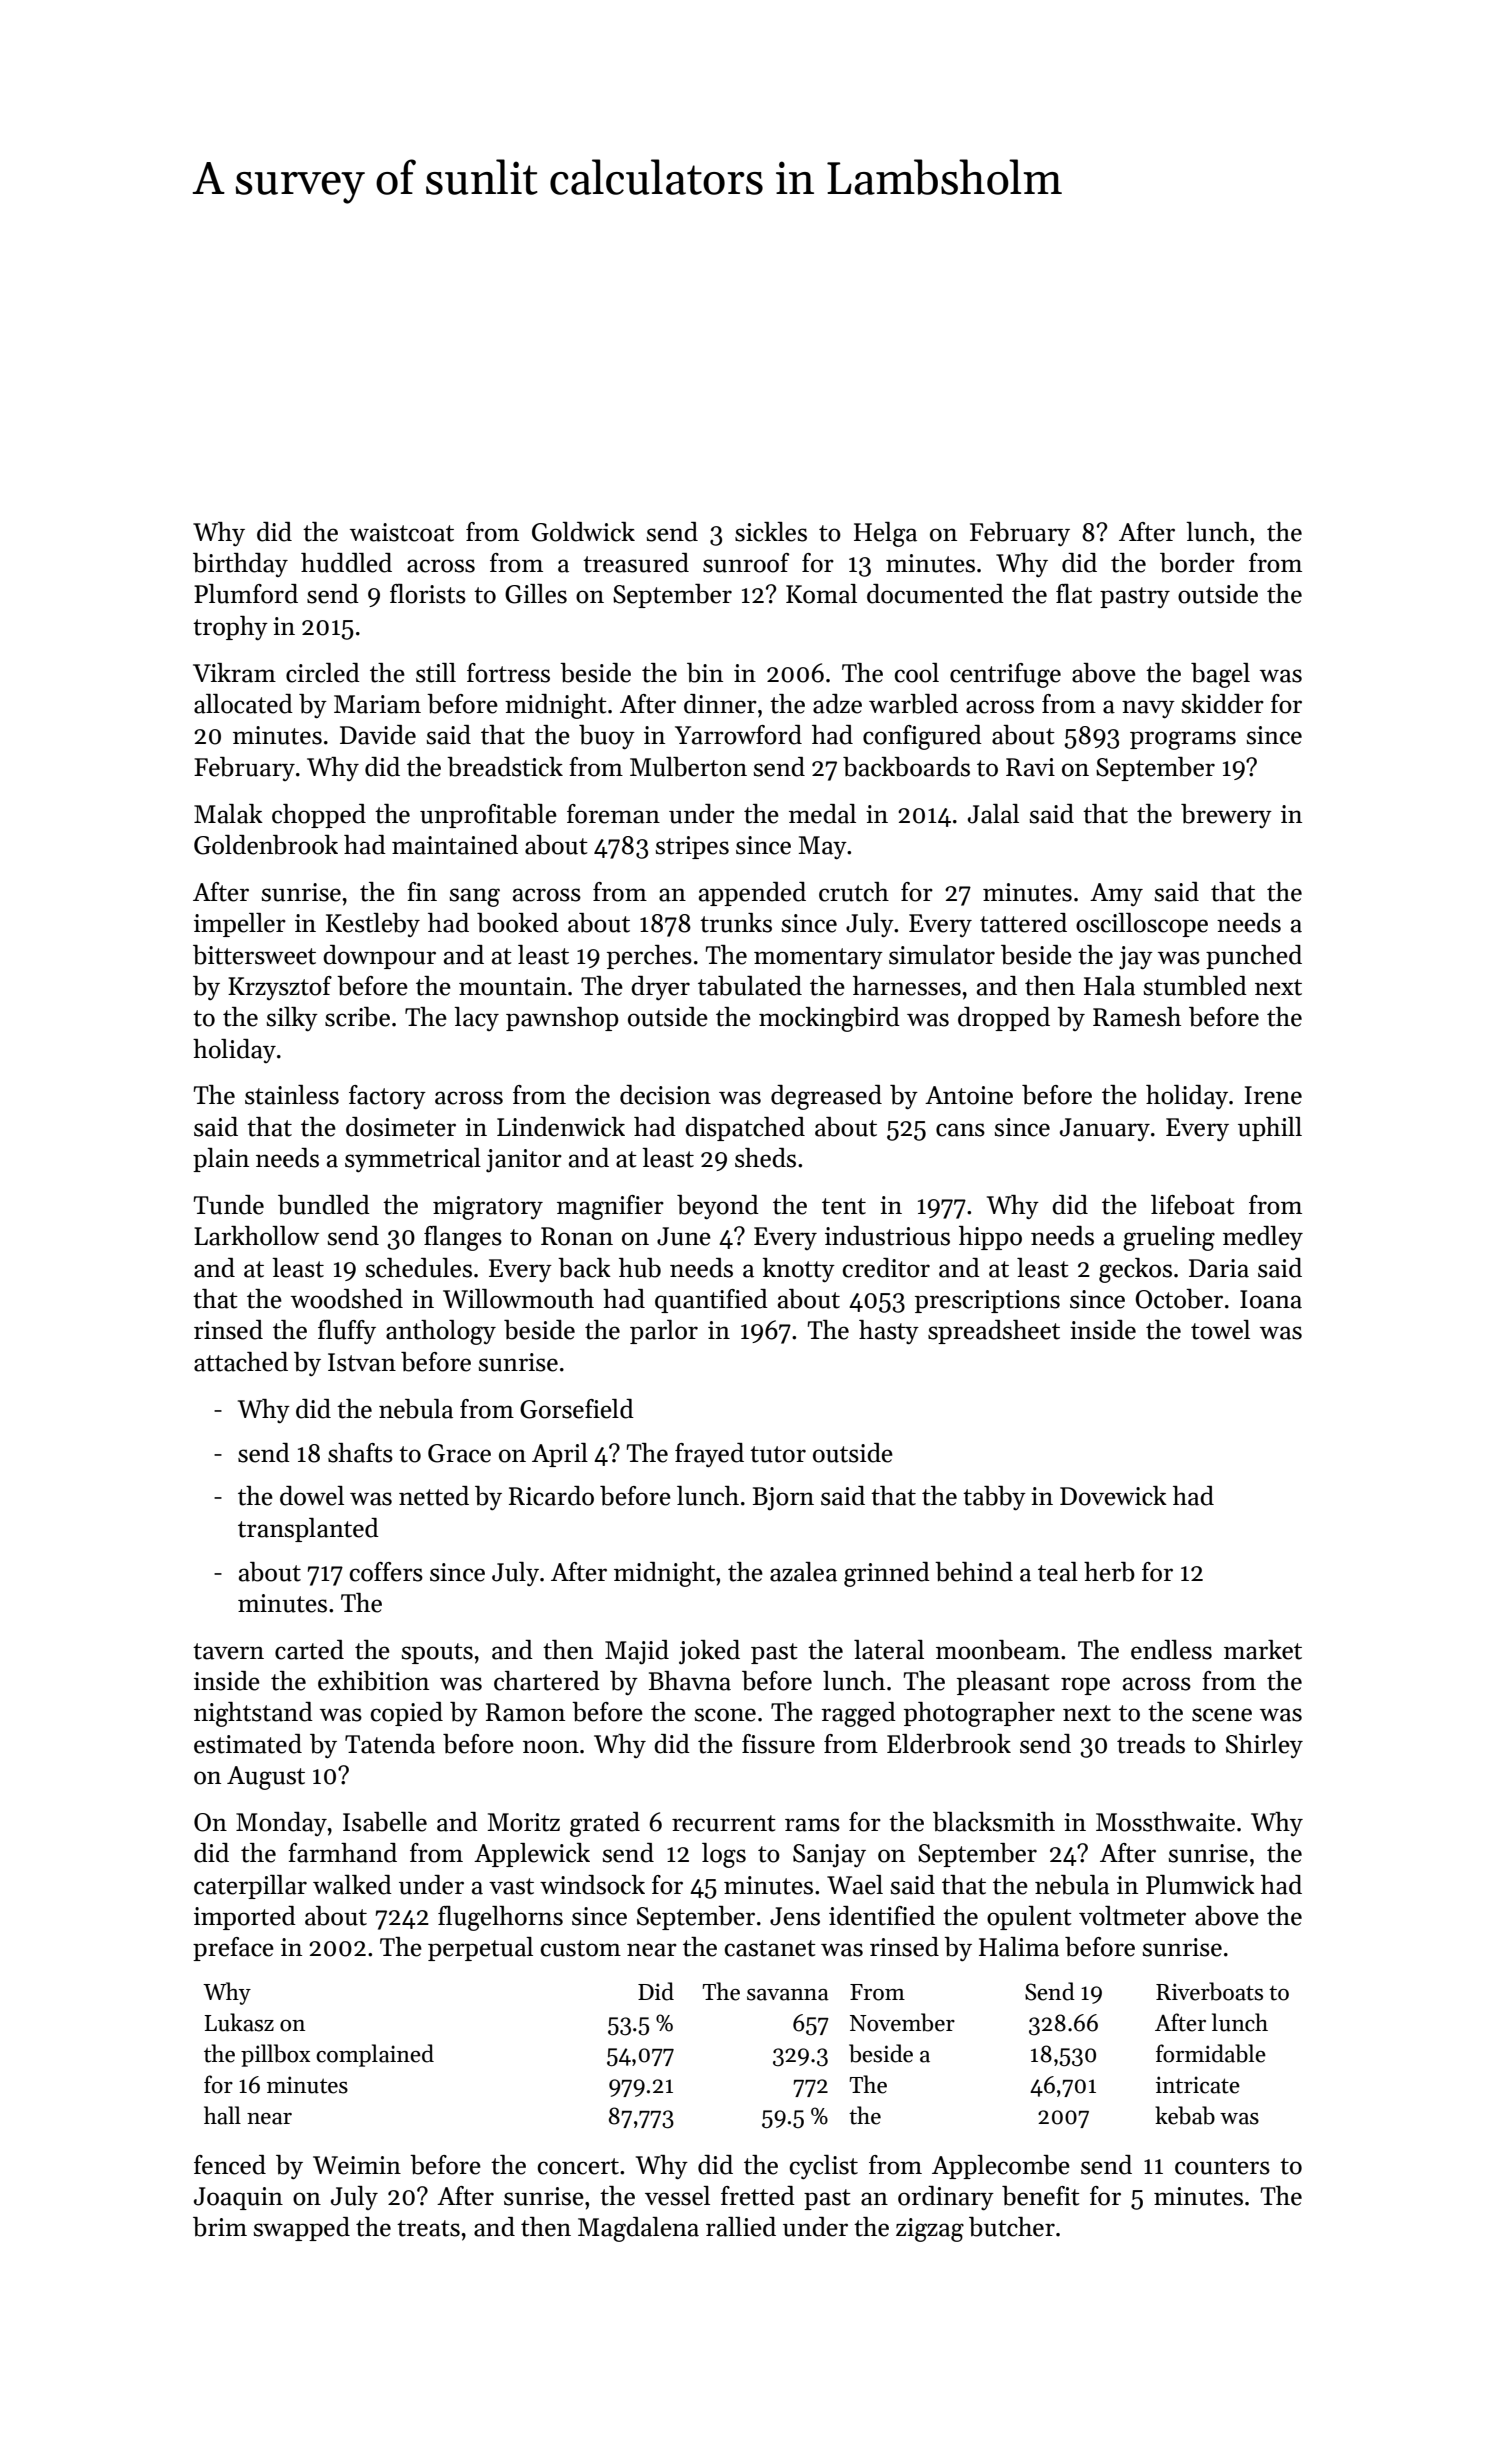  What do you see at coordinates (665, 1095) in the image?
I see `decision` at bounding box center [665, 1095].
